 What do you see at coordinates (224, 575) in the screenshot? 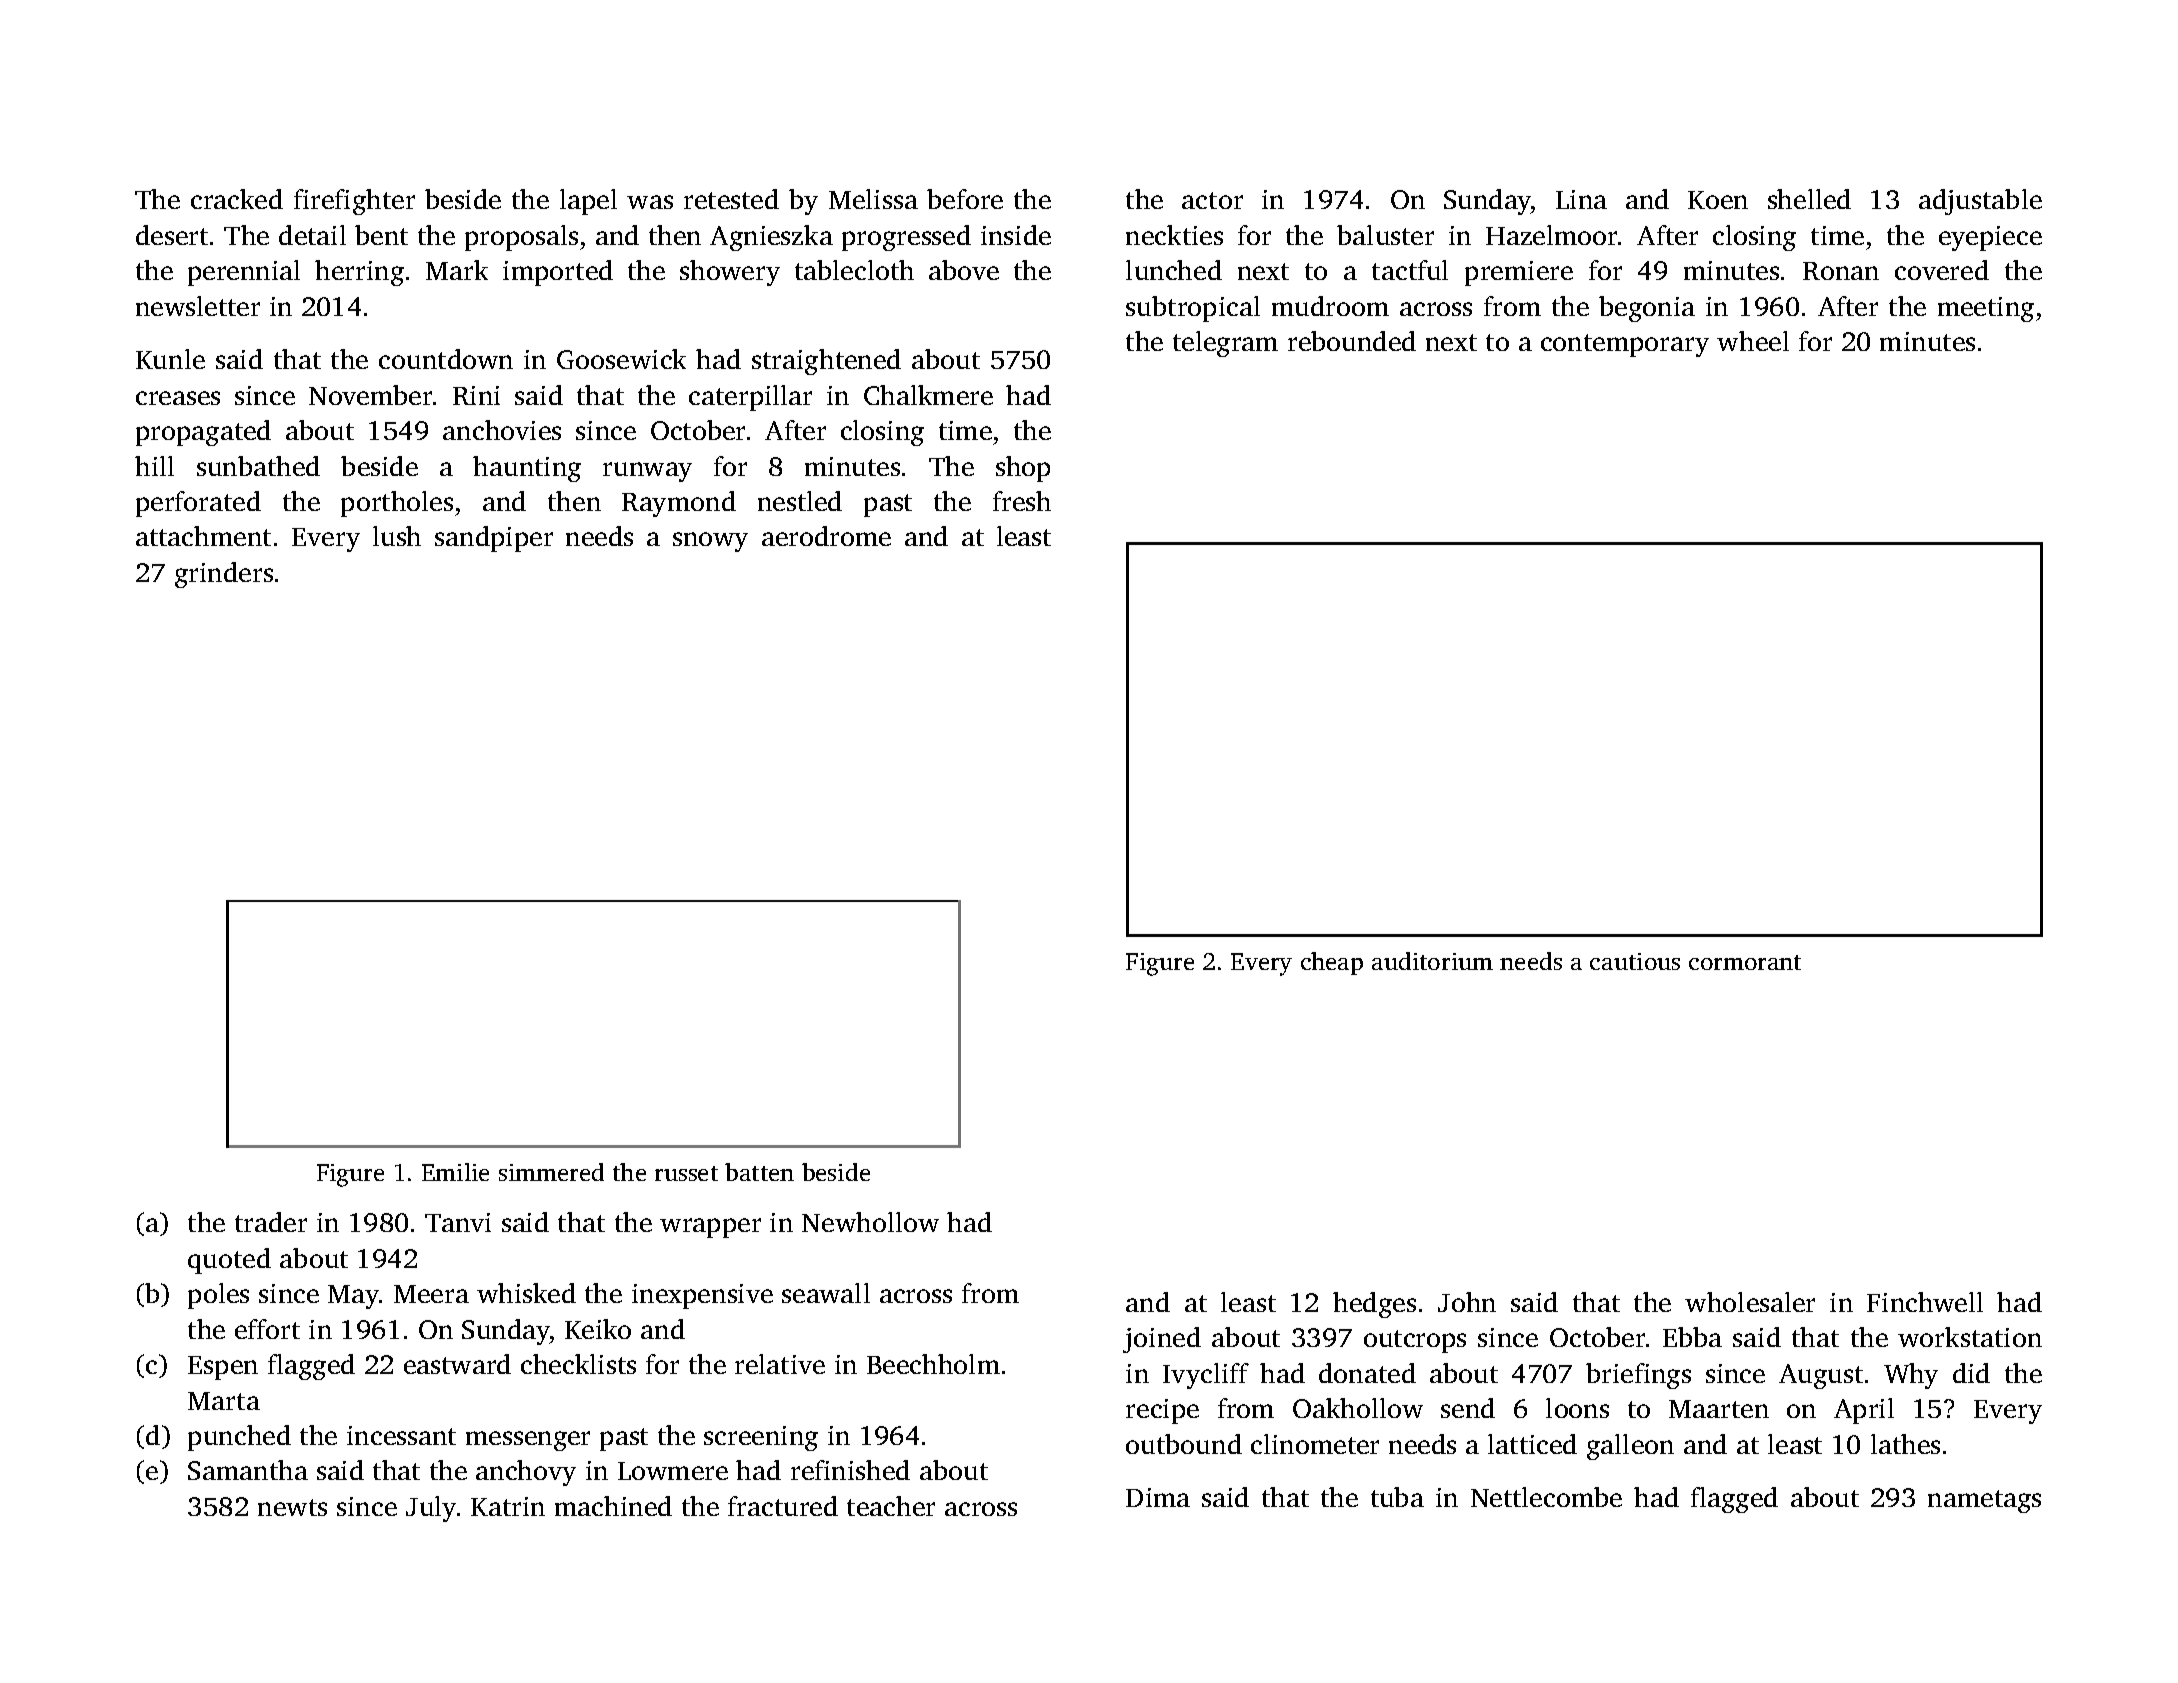
I see `grinders` at bounding box center [224, 575].
